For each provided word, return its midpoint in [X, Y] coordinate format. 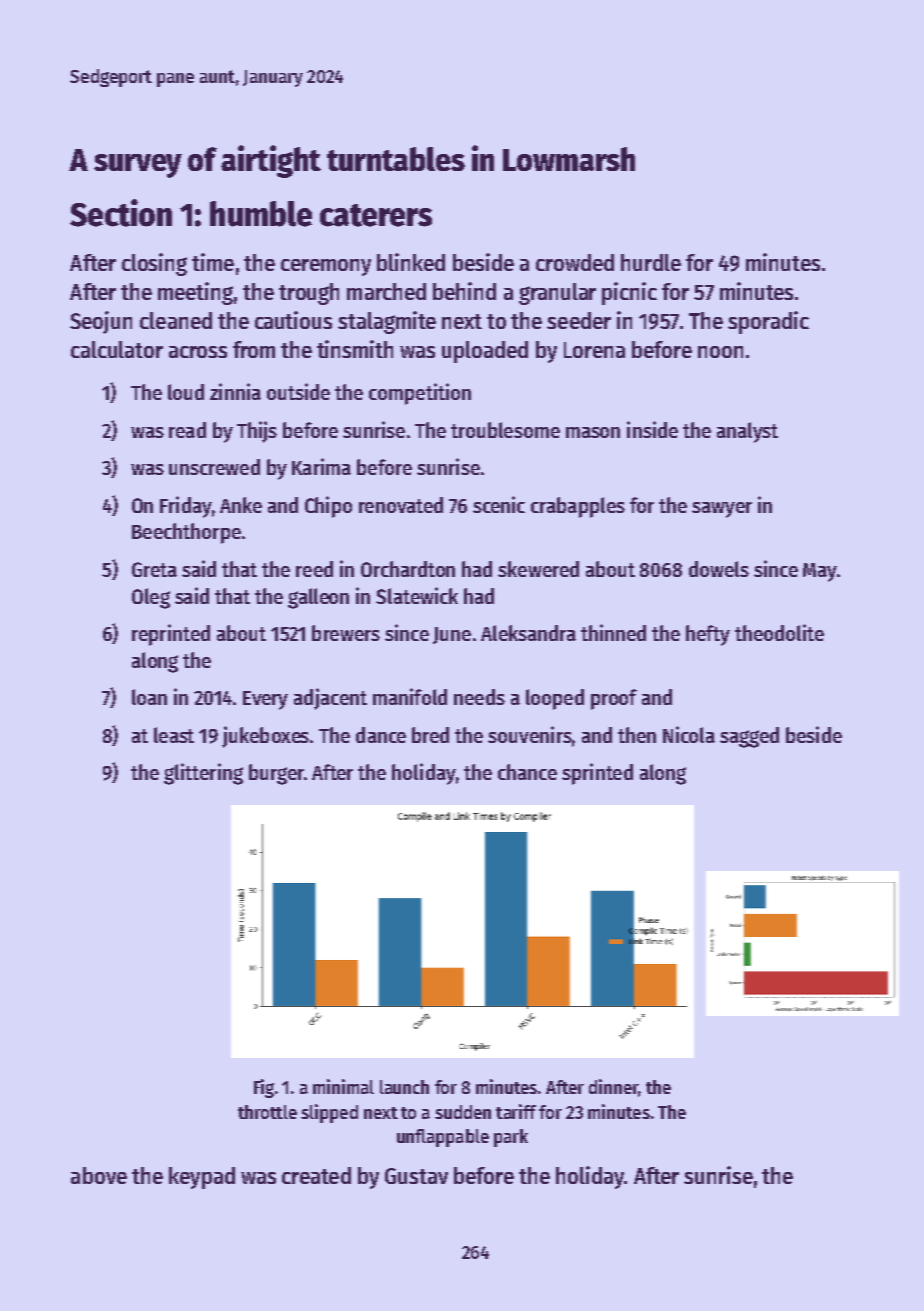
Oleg [151, 598]
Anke [241, 505]
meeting [195, 293]
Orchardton [408, 569]
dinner [613, 1086]
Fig [264, 1088]
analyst [747, 432]
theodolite [779, 632]
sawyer [722, 510]
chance [527, 772]
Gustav [416, 1176]
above [99, 1175]
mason [593, 432]
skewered [538, 569]
